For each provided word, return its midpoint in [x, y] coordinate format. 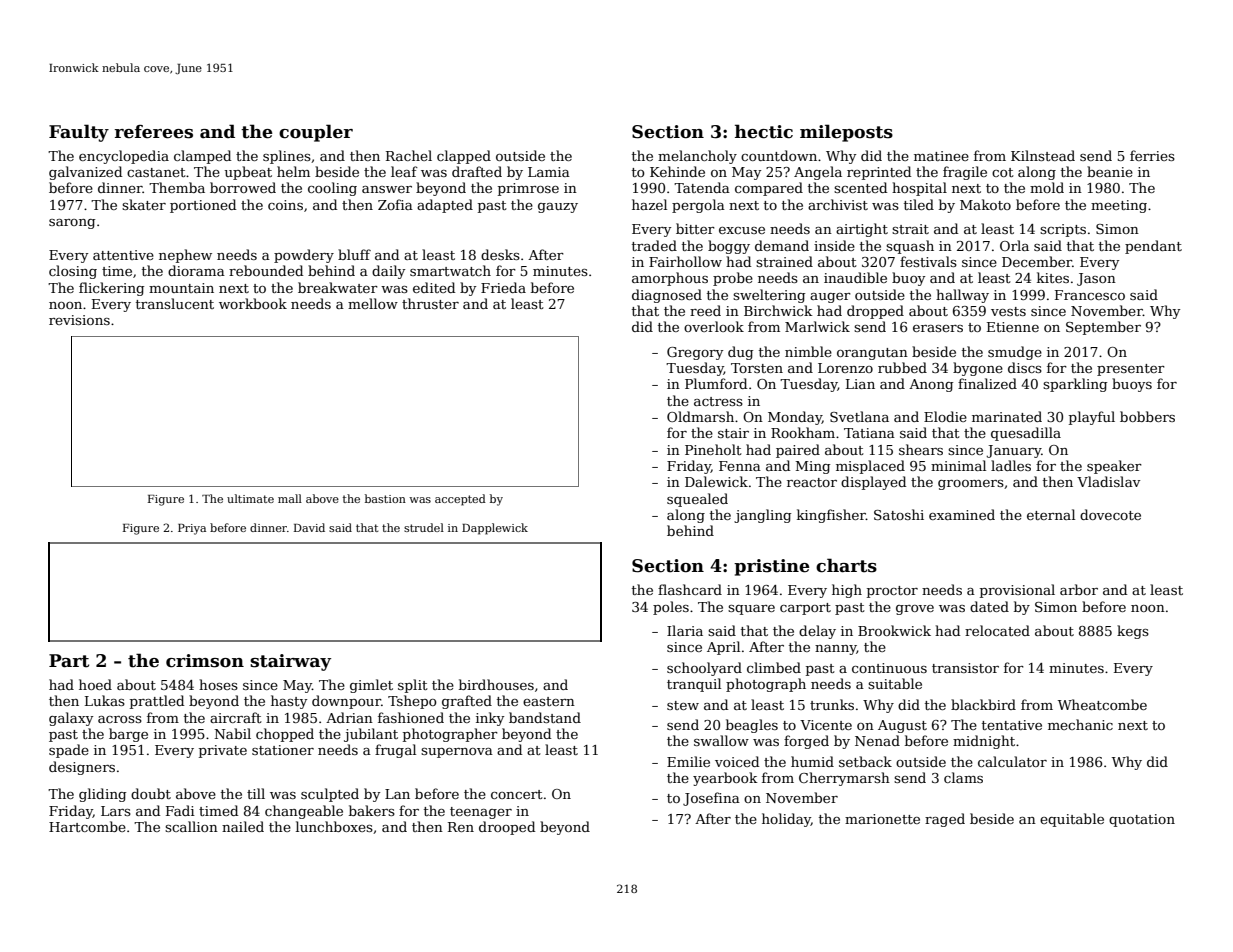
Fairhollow [685, 261]
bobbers [1147, 416]
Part [69, 661]
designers [82, 768]
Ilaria [685, 630]
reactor [812, 482]
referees [154, 132]
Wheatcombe [1102, 704]
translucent [175, 303]
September [1103, 328]
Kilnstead [1043, 155]
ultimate [250, 498]
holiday [786, 820]
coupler [316, 133]
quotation [1142, 820]
